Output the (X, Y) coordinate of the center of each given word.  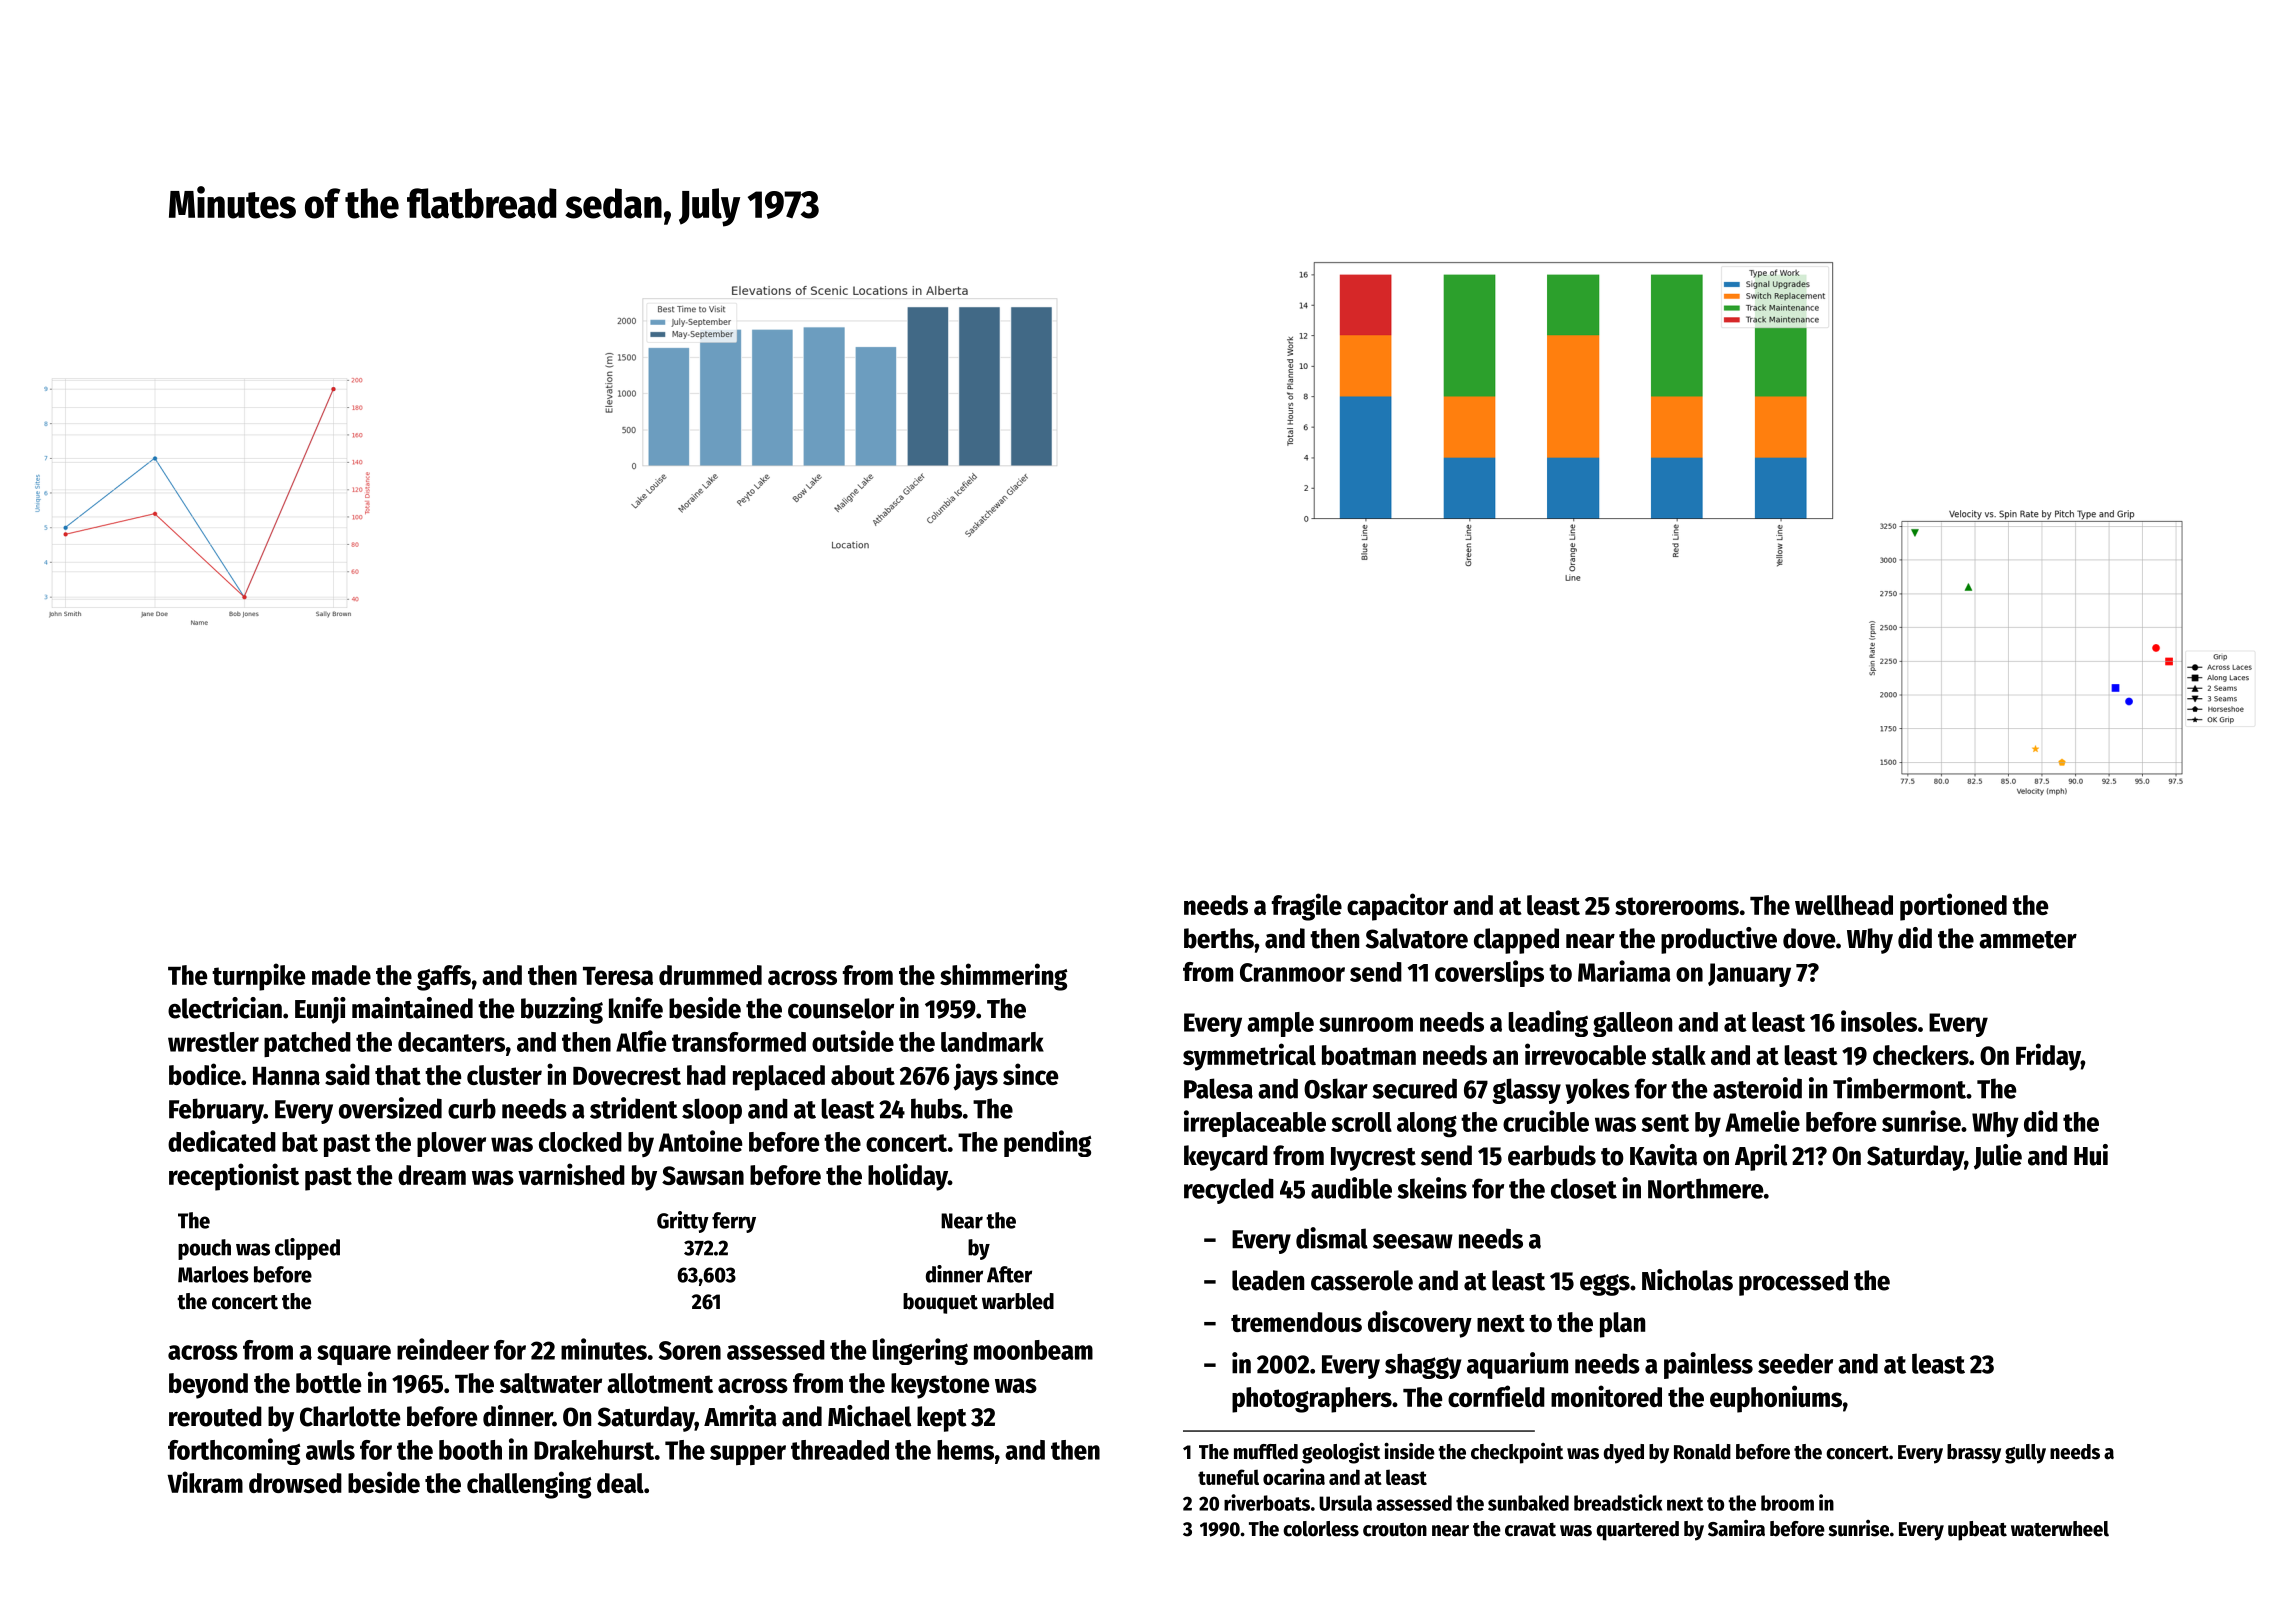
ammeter (2028, 940)
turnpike (259, 977)
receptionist (234, 1177)
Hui (2091, 1155)
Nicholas (1687, 1280)
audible (1351, 1188)
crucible (1546, 1121)
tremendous (1296, 1322)
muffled (1266, 1452)
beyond (208, 1386)
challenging (529, 1485)
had (706, 1075)
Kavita (1663, 1155)
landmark (992, 1042)
